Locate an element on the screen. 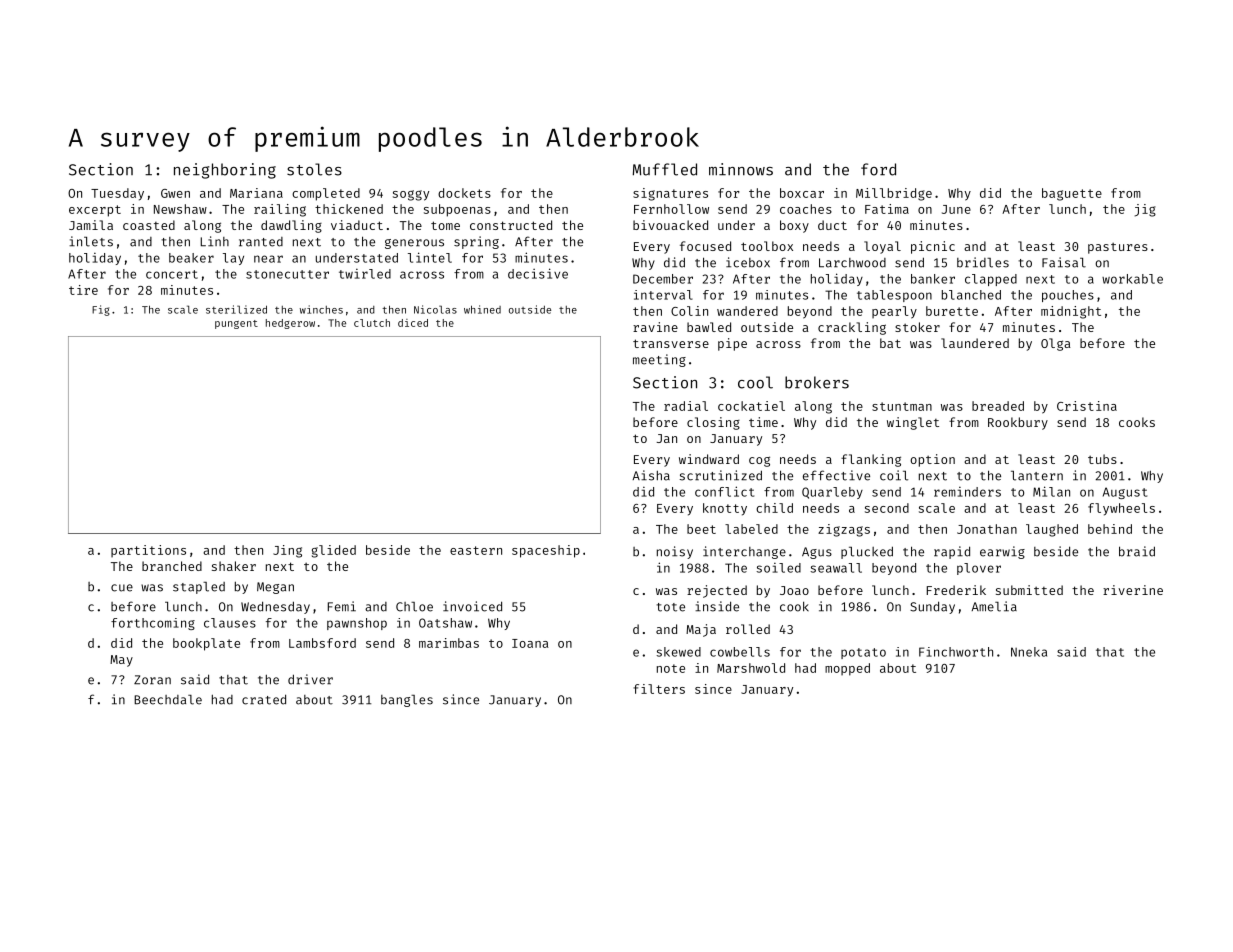  crated is located at coordinates (264, 699).
